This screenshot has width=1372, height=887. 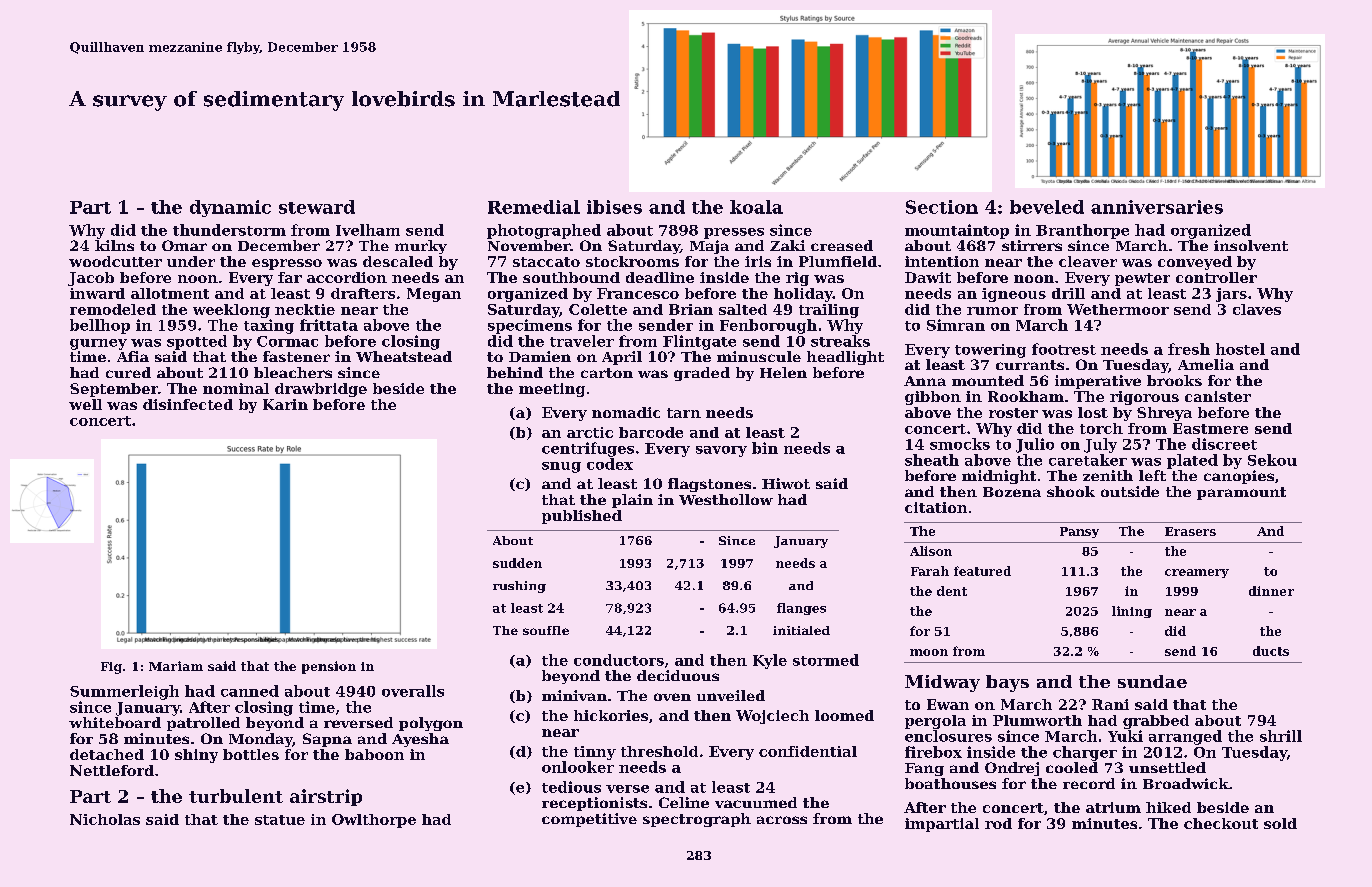 I want to click on Remedial, so click(x=534, y=207).
